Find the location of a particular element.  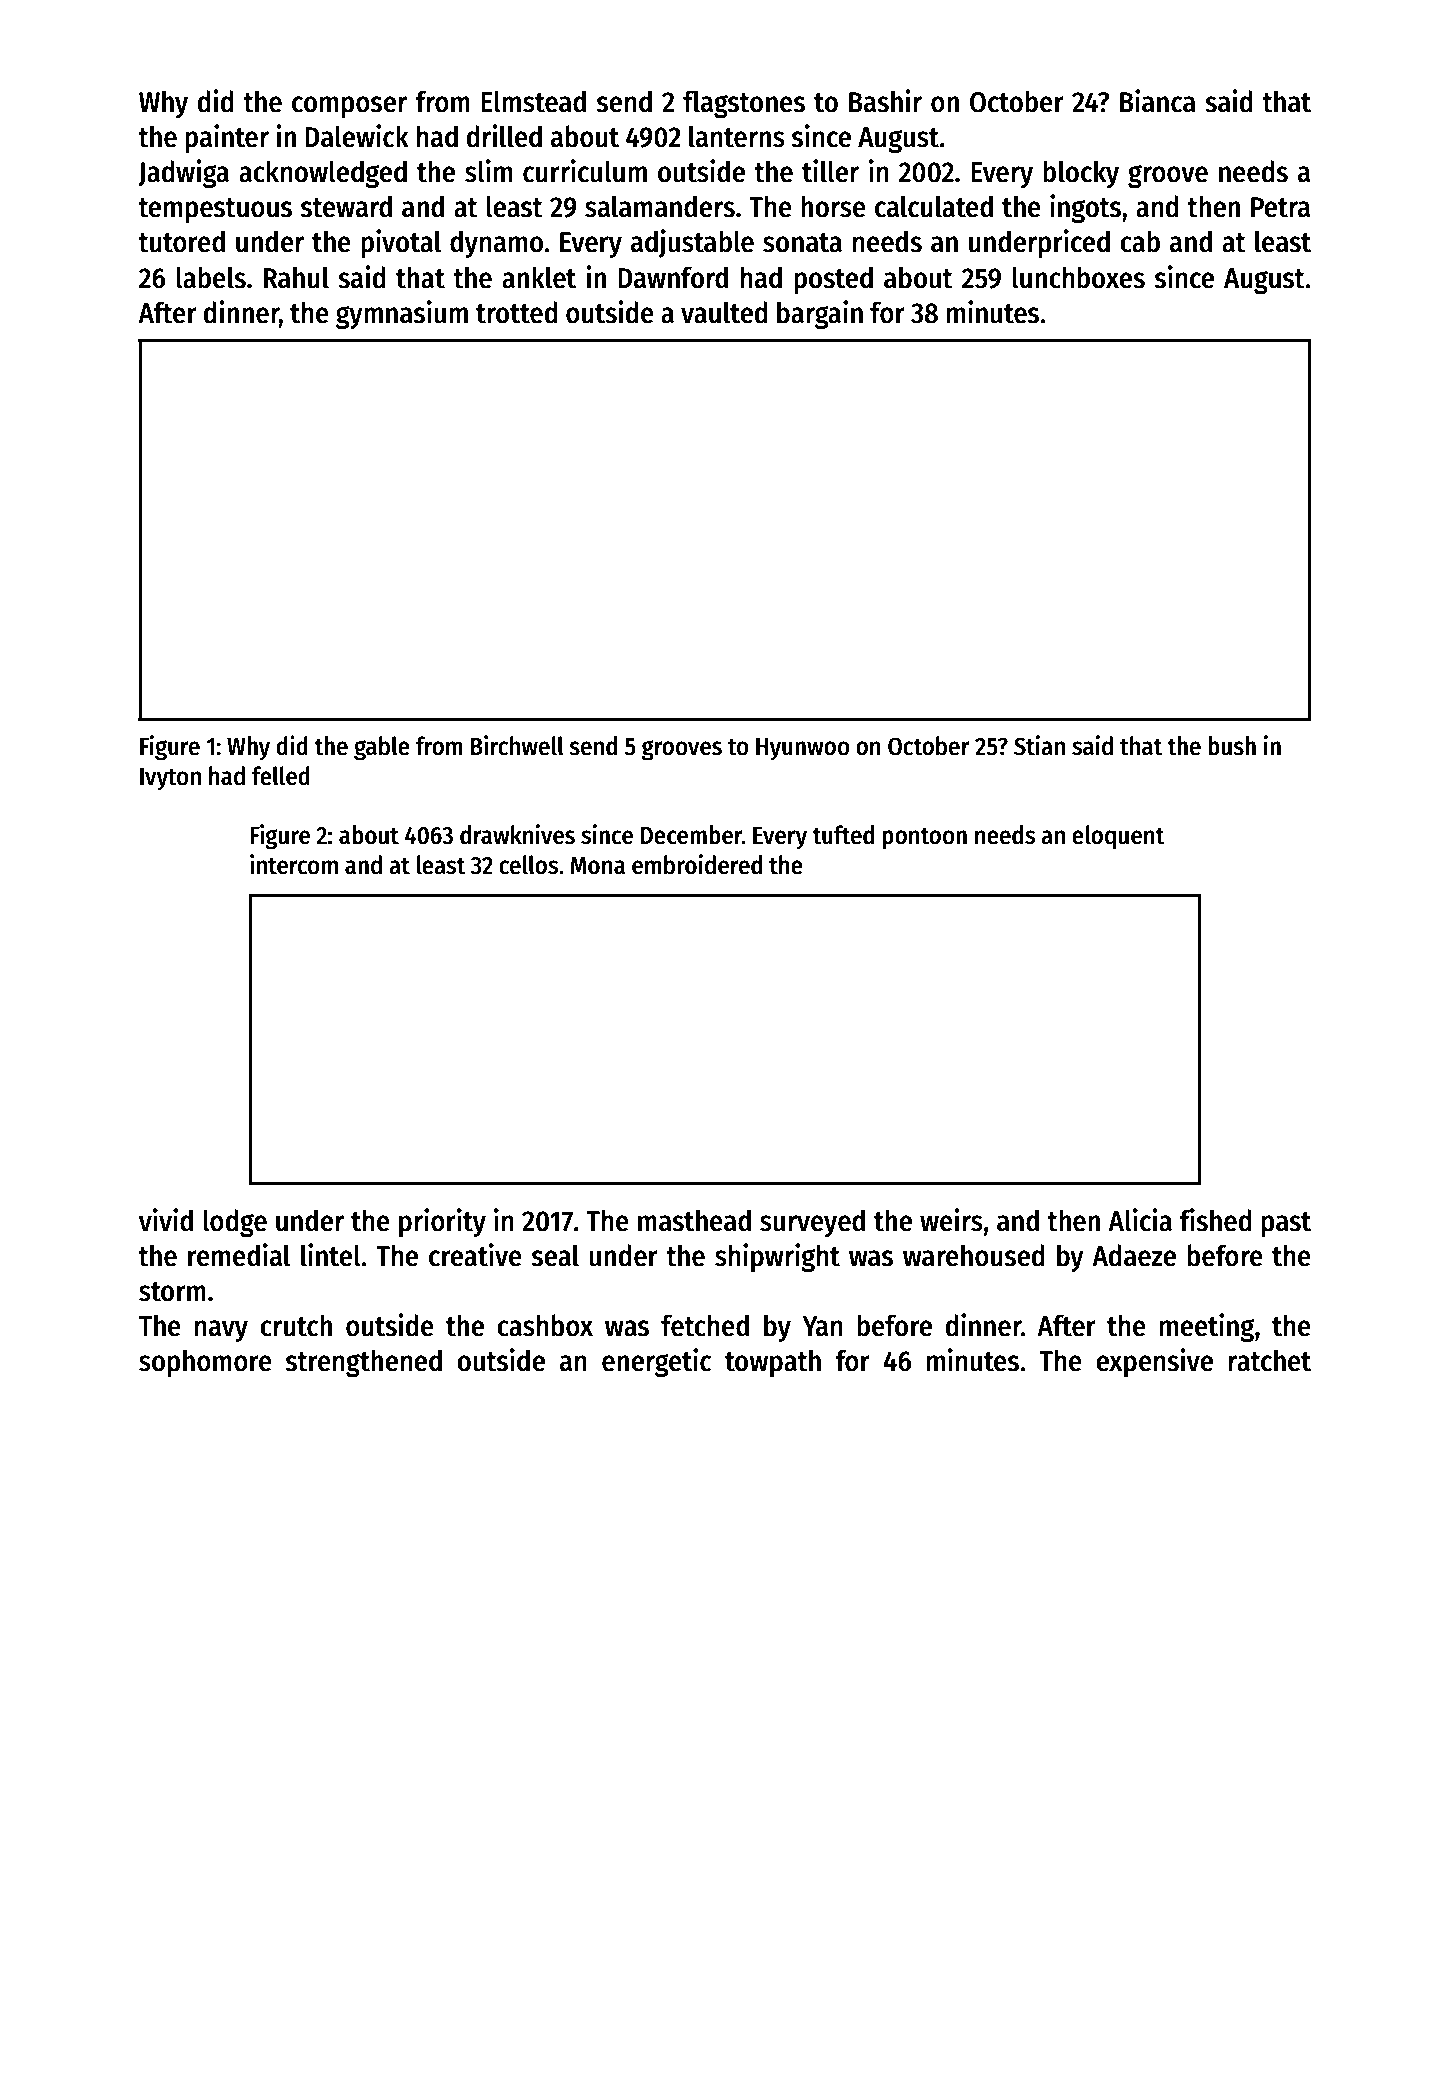

Ivyton is located at coordinates (170, 779).
